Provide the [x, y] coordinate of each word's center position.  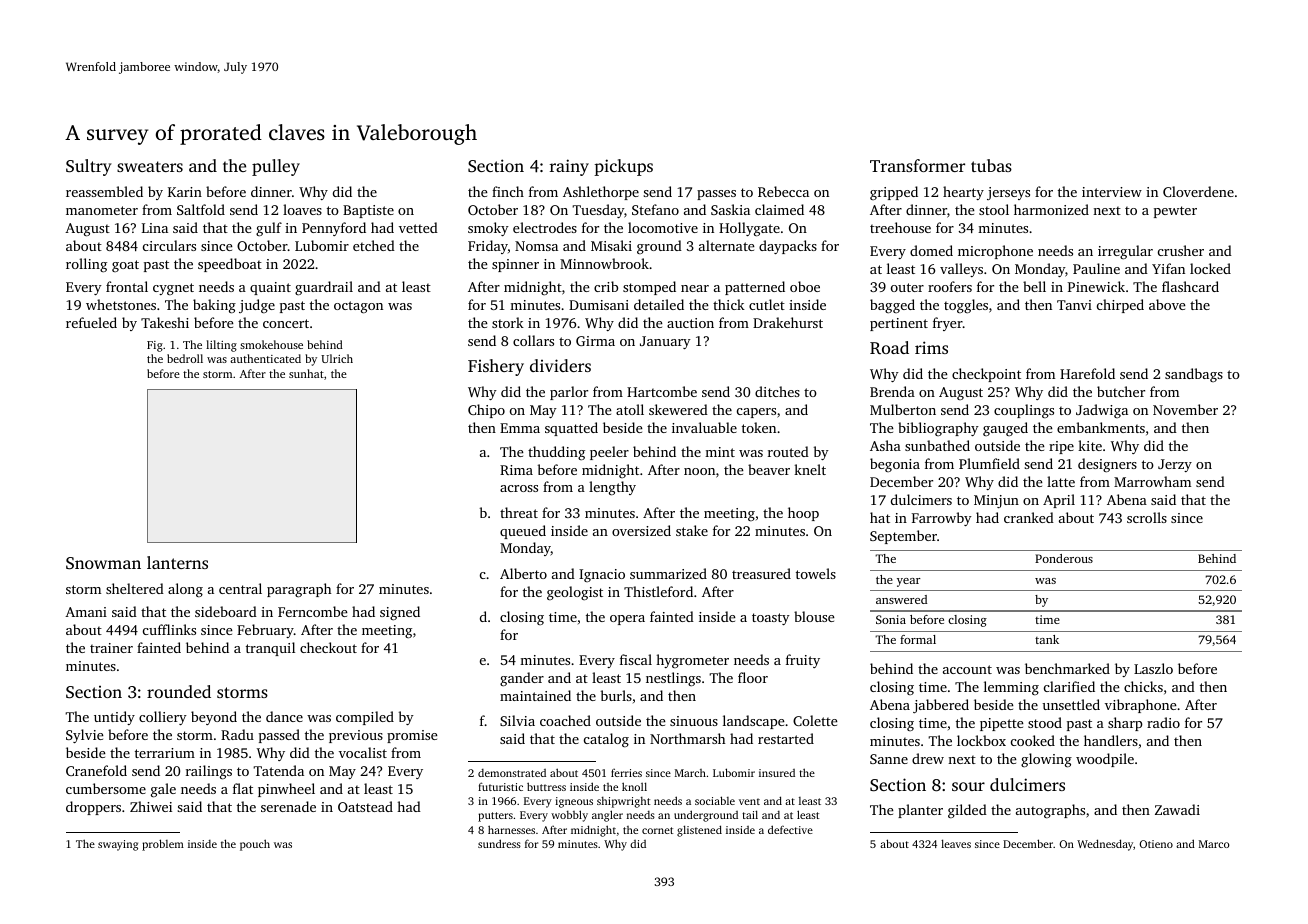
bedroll [185, 358]
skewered [678, 409]
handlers [1111, 740]
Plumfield [989, 463]
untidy [114, 718]
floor [753, 677]
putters [495, 817]
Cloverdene [1198, 191]
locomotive [663, 227]
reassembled [104, 191]
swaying [118, 845]
